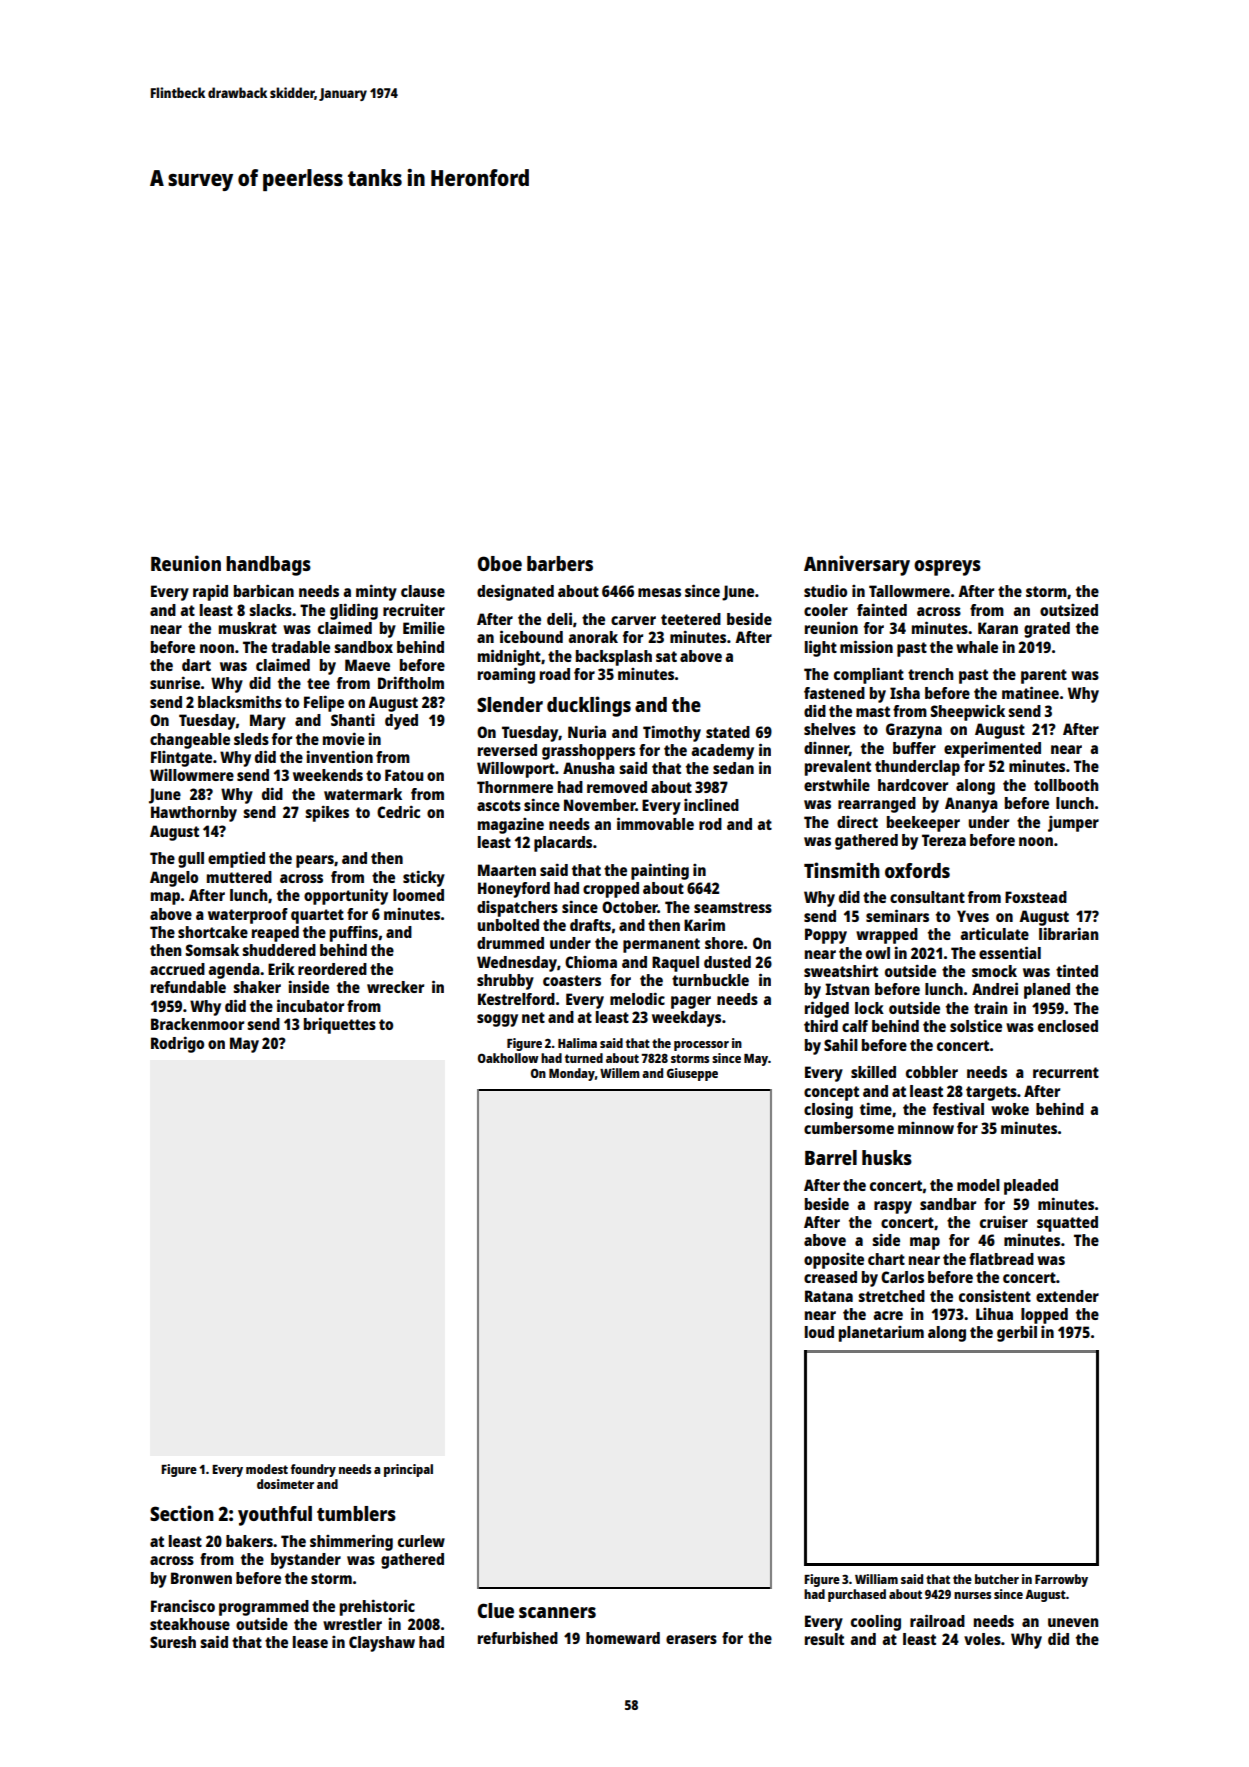  What do you see at coordinates (268, 566) in the screenshot?
I see `handbags` at bounding box center [268, 566].
